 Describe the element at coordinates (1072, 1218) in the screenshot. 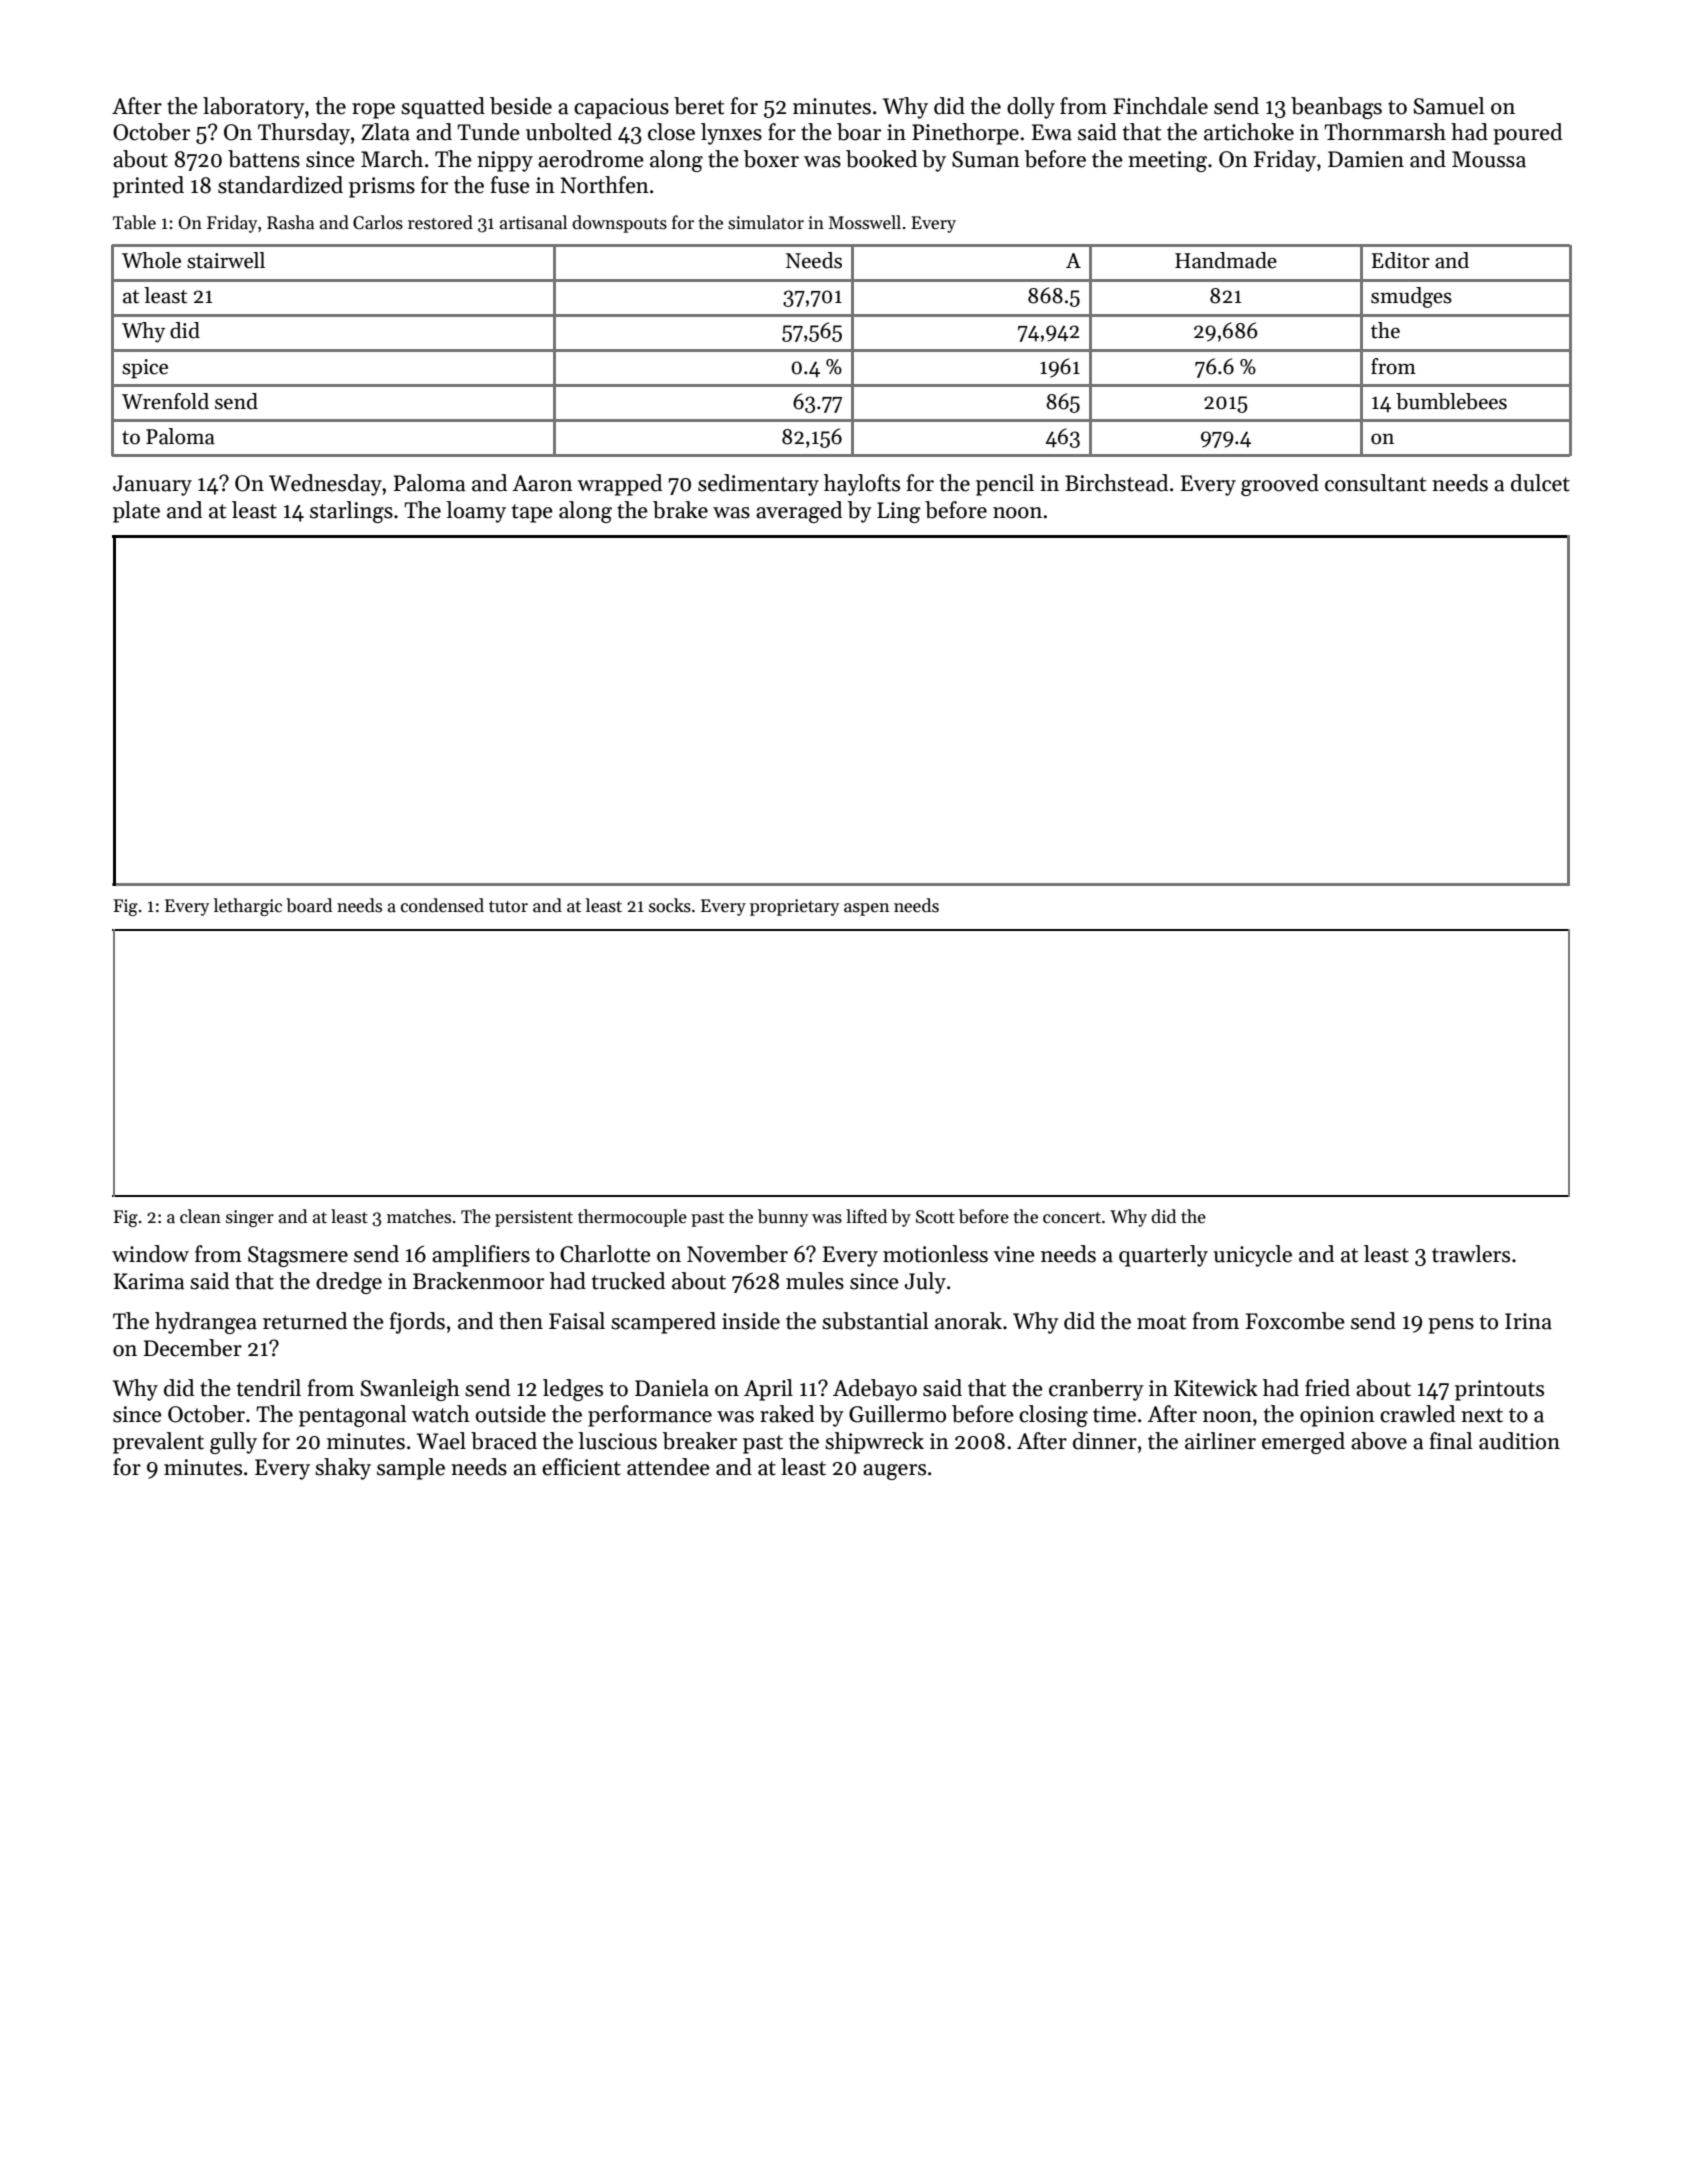

I see `concert` at that location.
